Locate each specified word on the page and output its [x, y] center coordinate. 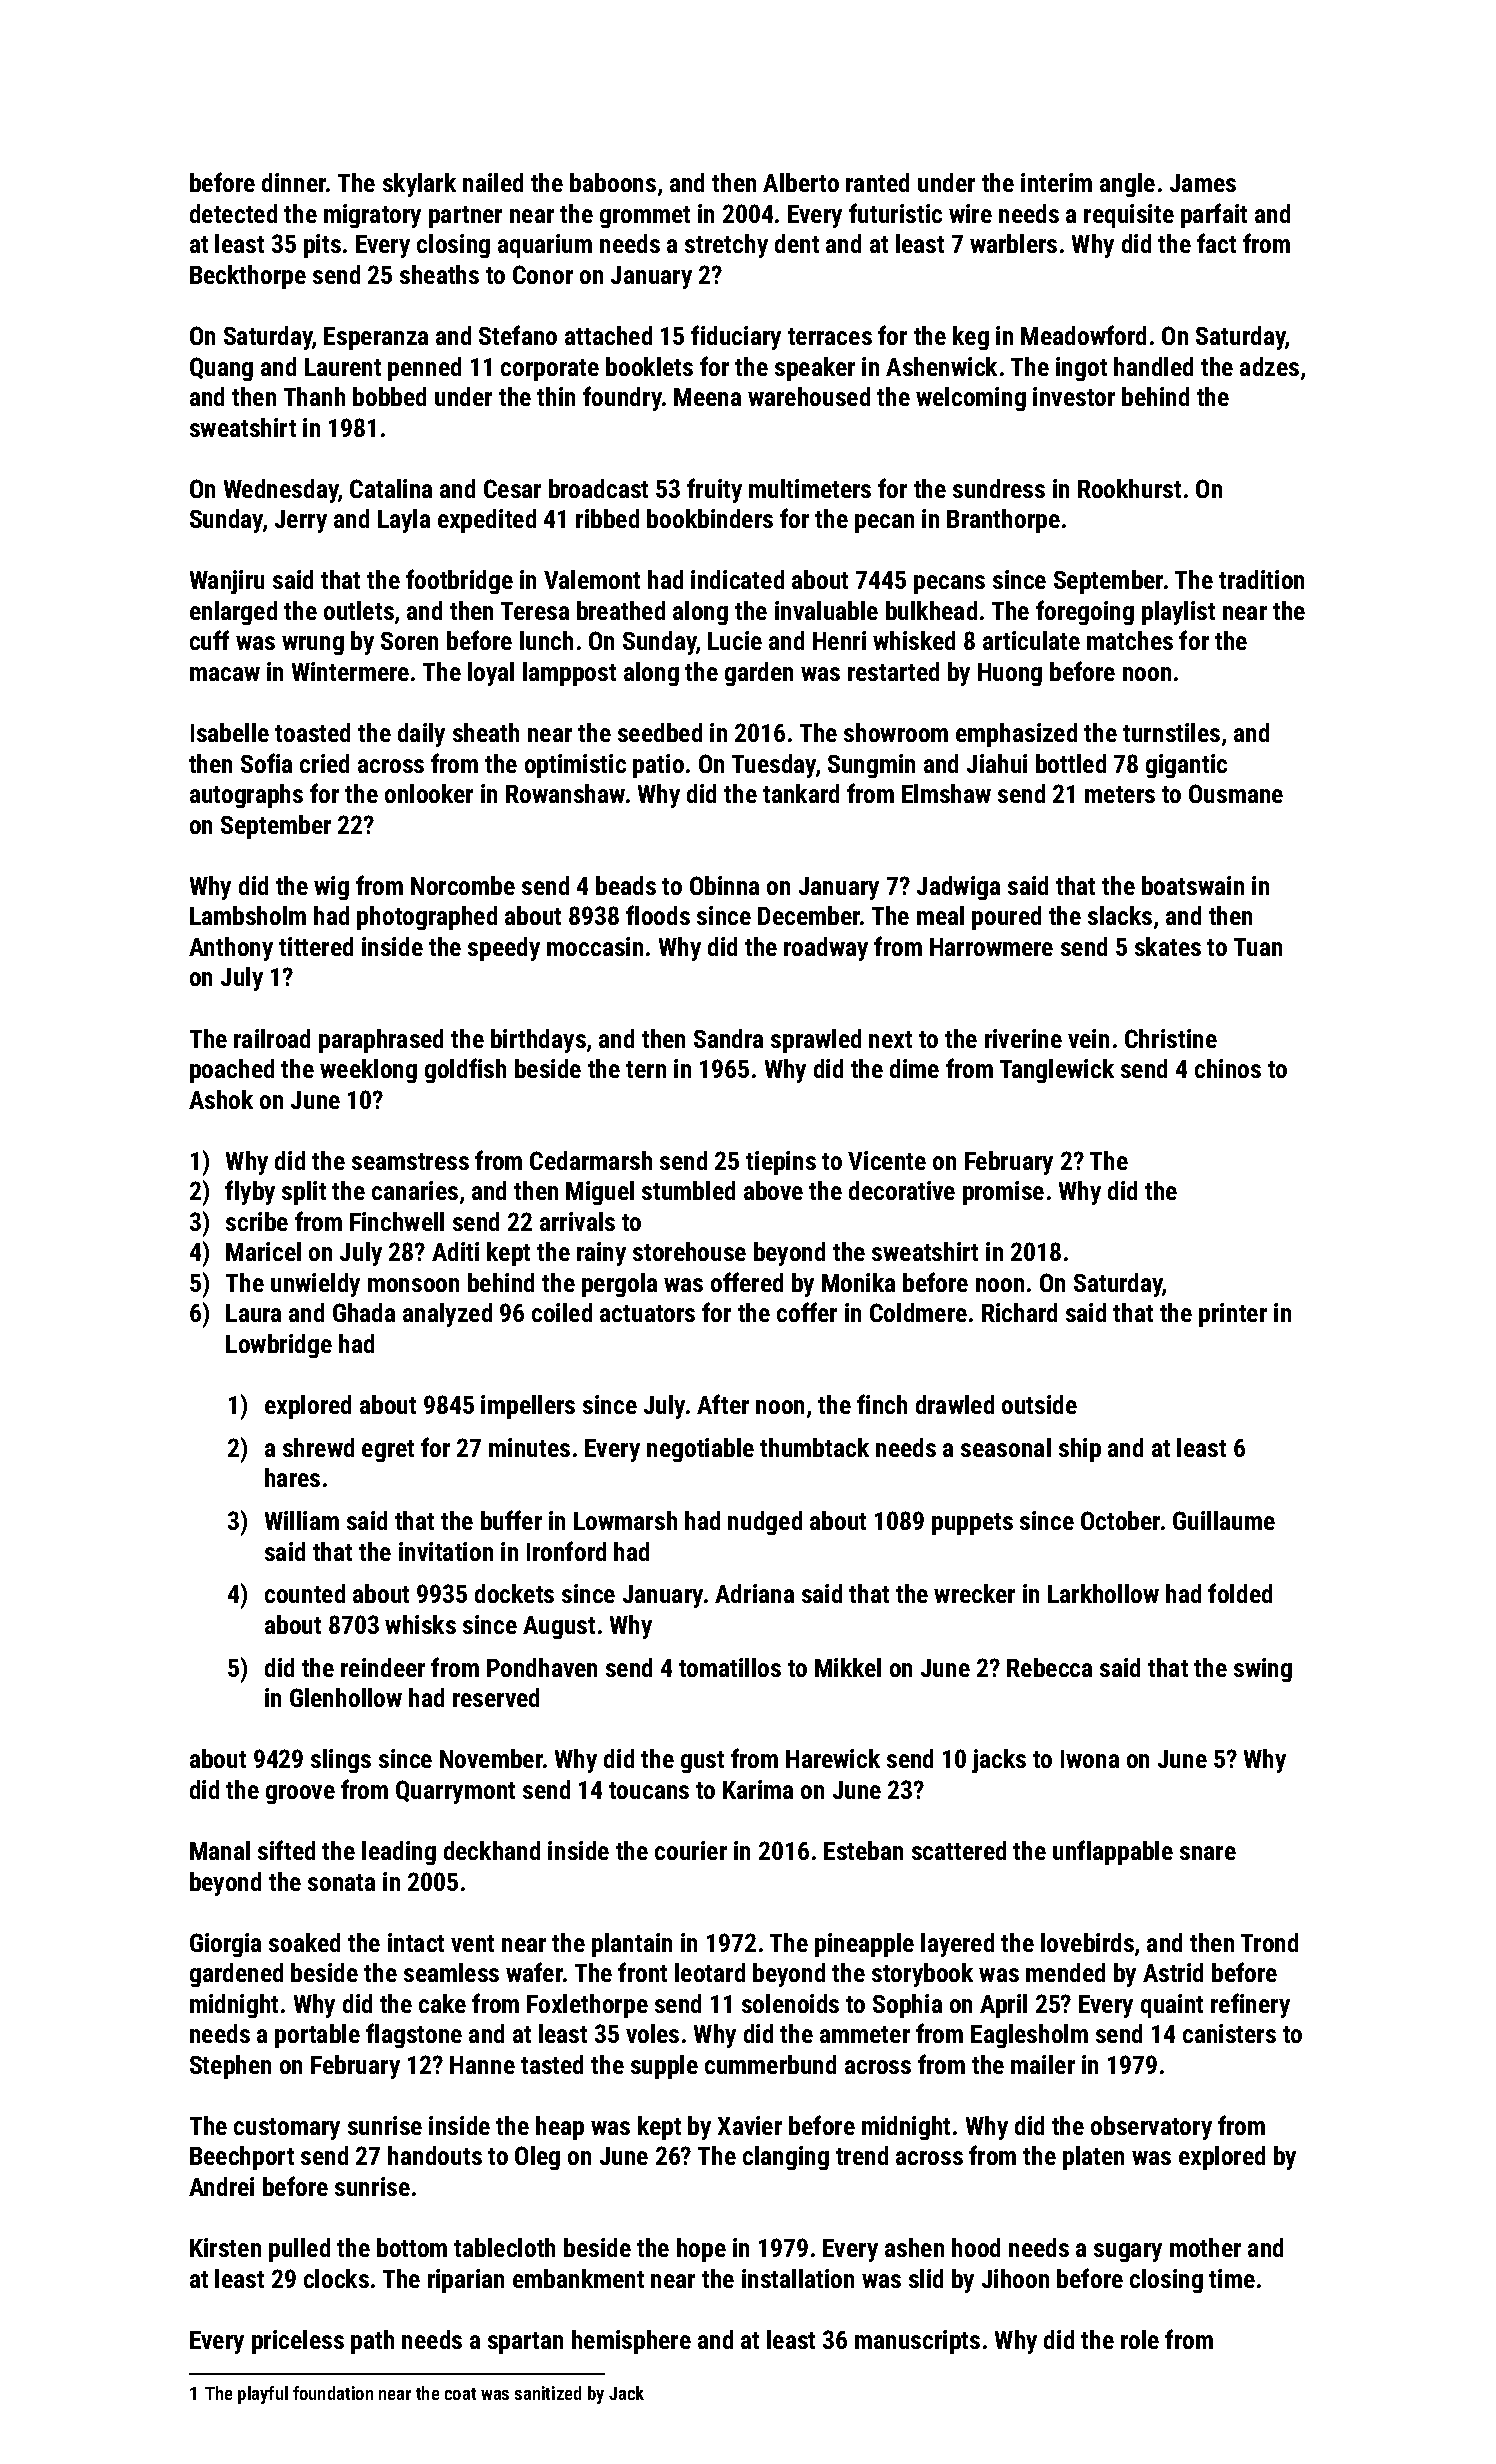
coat [460, 2394]
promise [1003, 1193]
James [1203, 183]
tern [646, 1069]
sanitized [548, 2393]
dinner [294, 182]
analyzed [447, 1315]
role [1140, 2339]
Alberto [801, 182]
